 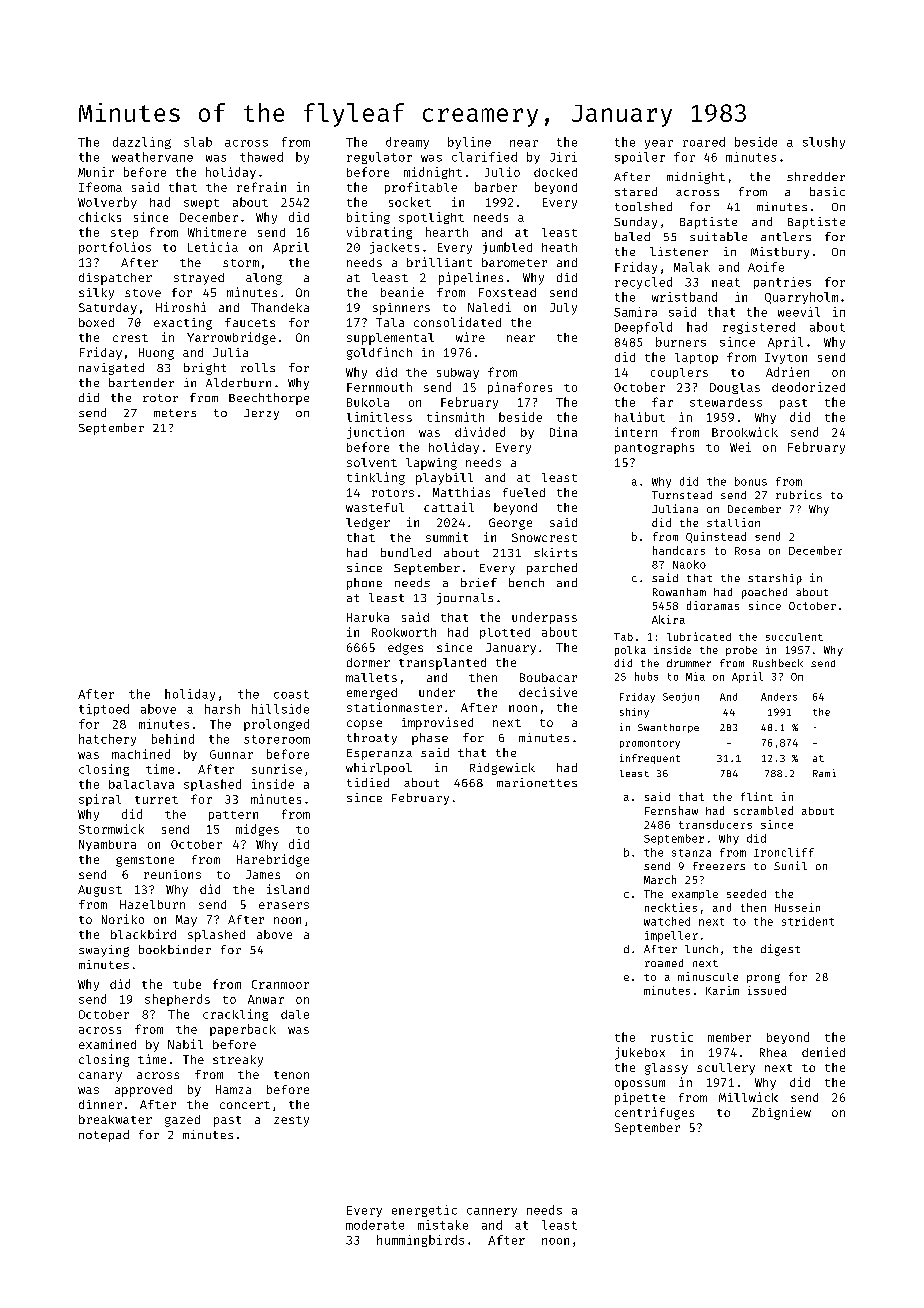 What do you see at coordinates (104, 951) in the image?
I see `swaying` at bounding box center [104, 951].
